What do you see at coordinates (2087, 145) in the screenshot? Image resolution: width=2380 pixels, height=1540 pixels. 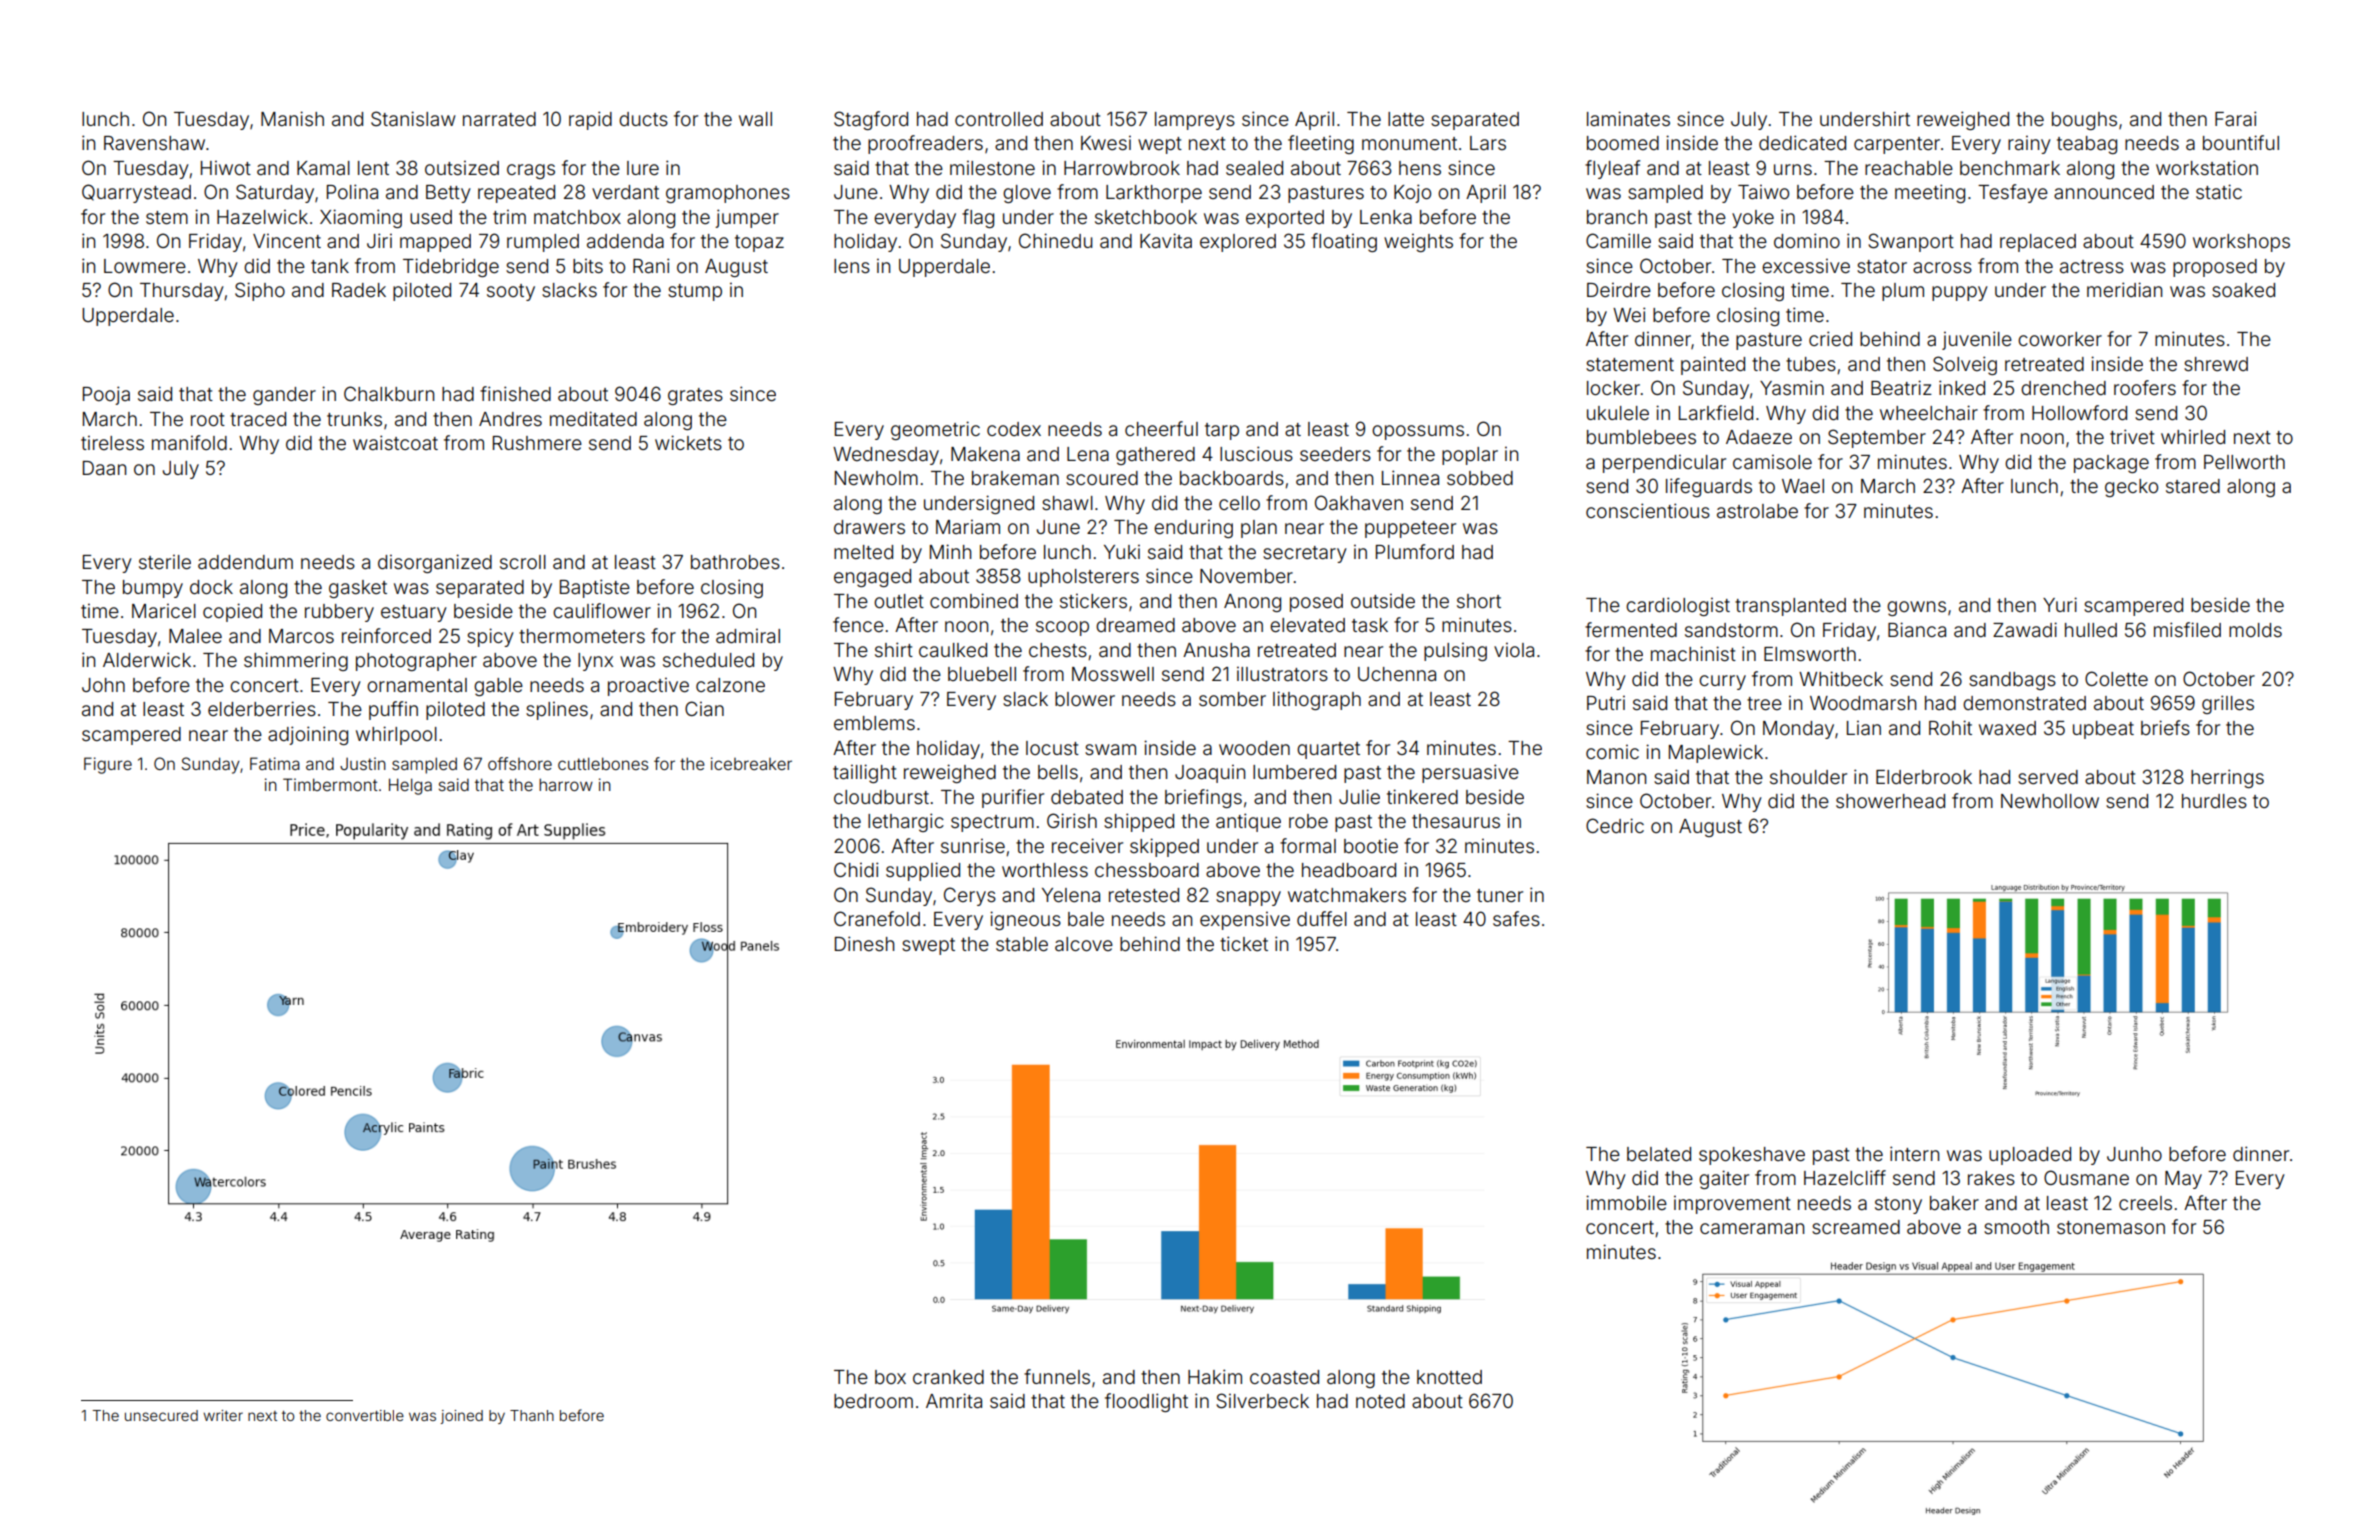 I see `teabag` at bounding box center [2087, 145].
